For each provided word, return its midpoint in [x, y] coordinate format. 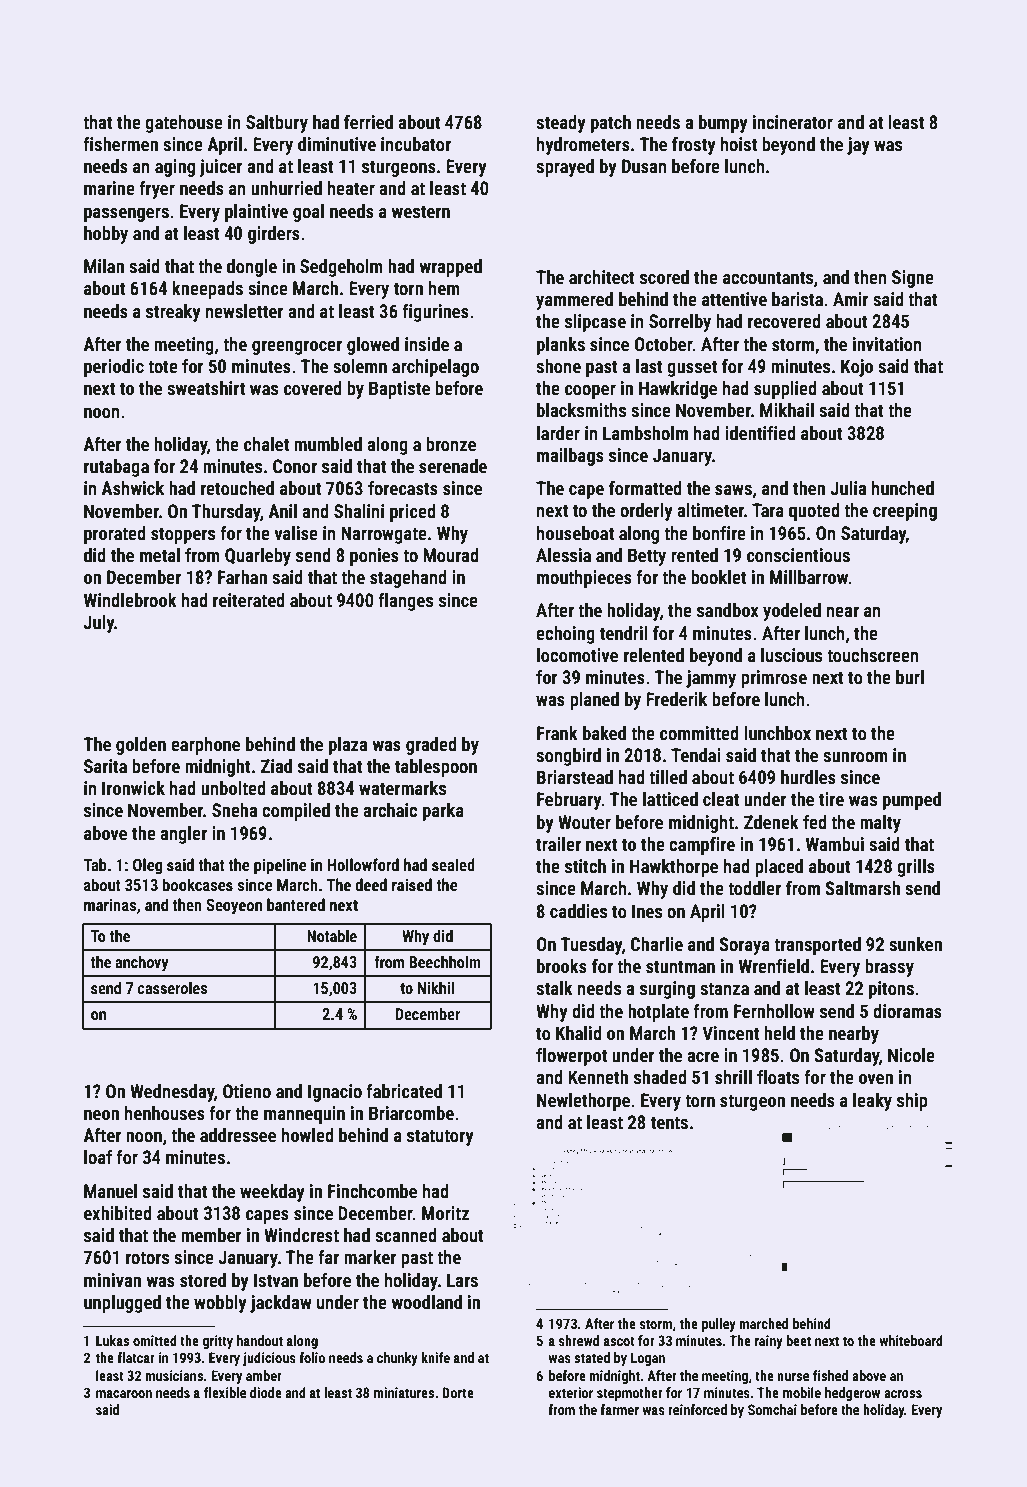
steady [561, 124]
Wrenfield [774, 966]
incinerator [793, 122]
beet [798, 1340]
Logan [648, 1359]
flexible [225, 1392]
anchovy [142, 964]
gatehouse [184, 124]
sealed [453, 864]
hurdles [808, 777]
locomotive [577, 655]
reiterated [249, 600]
